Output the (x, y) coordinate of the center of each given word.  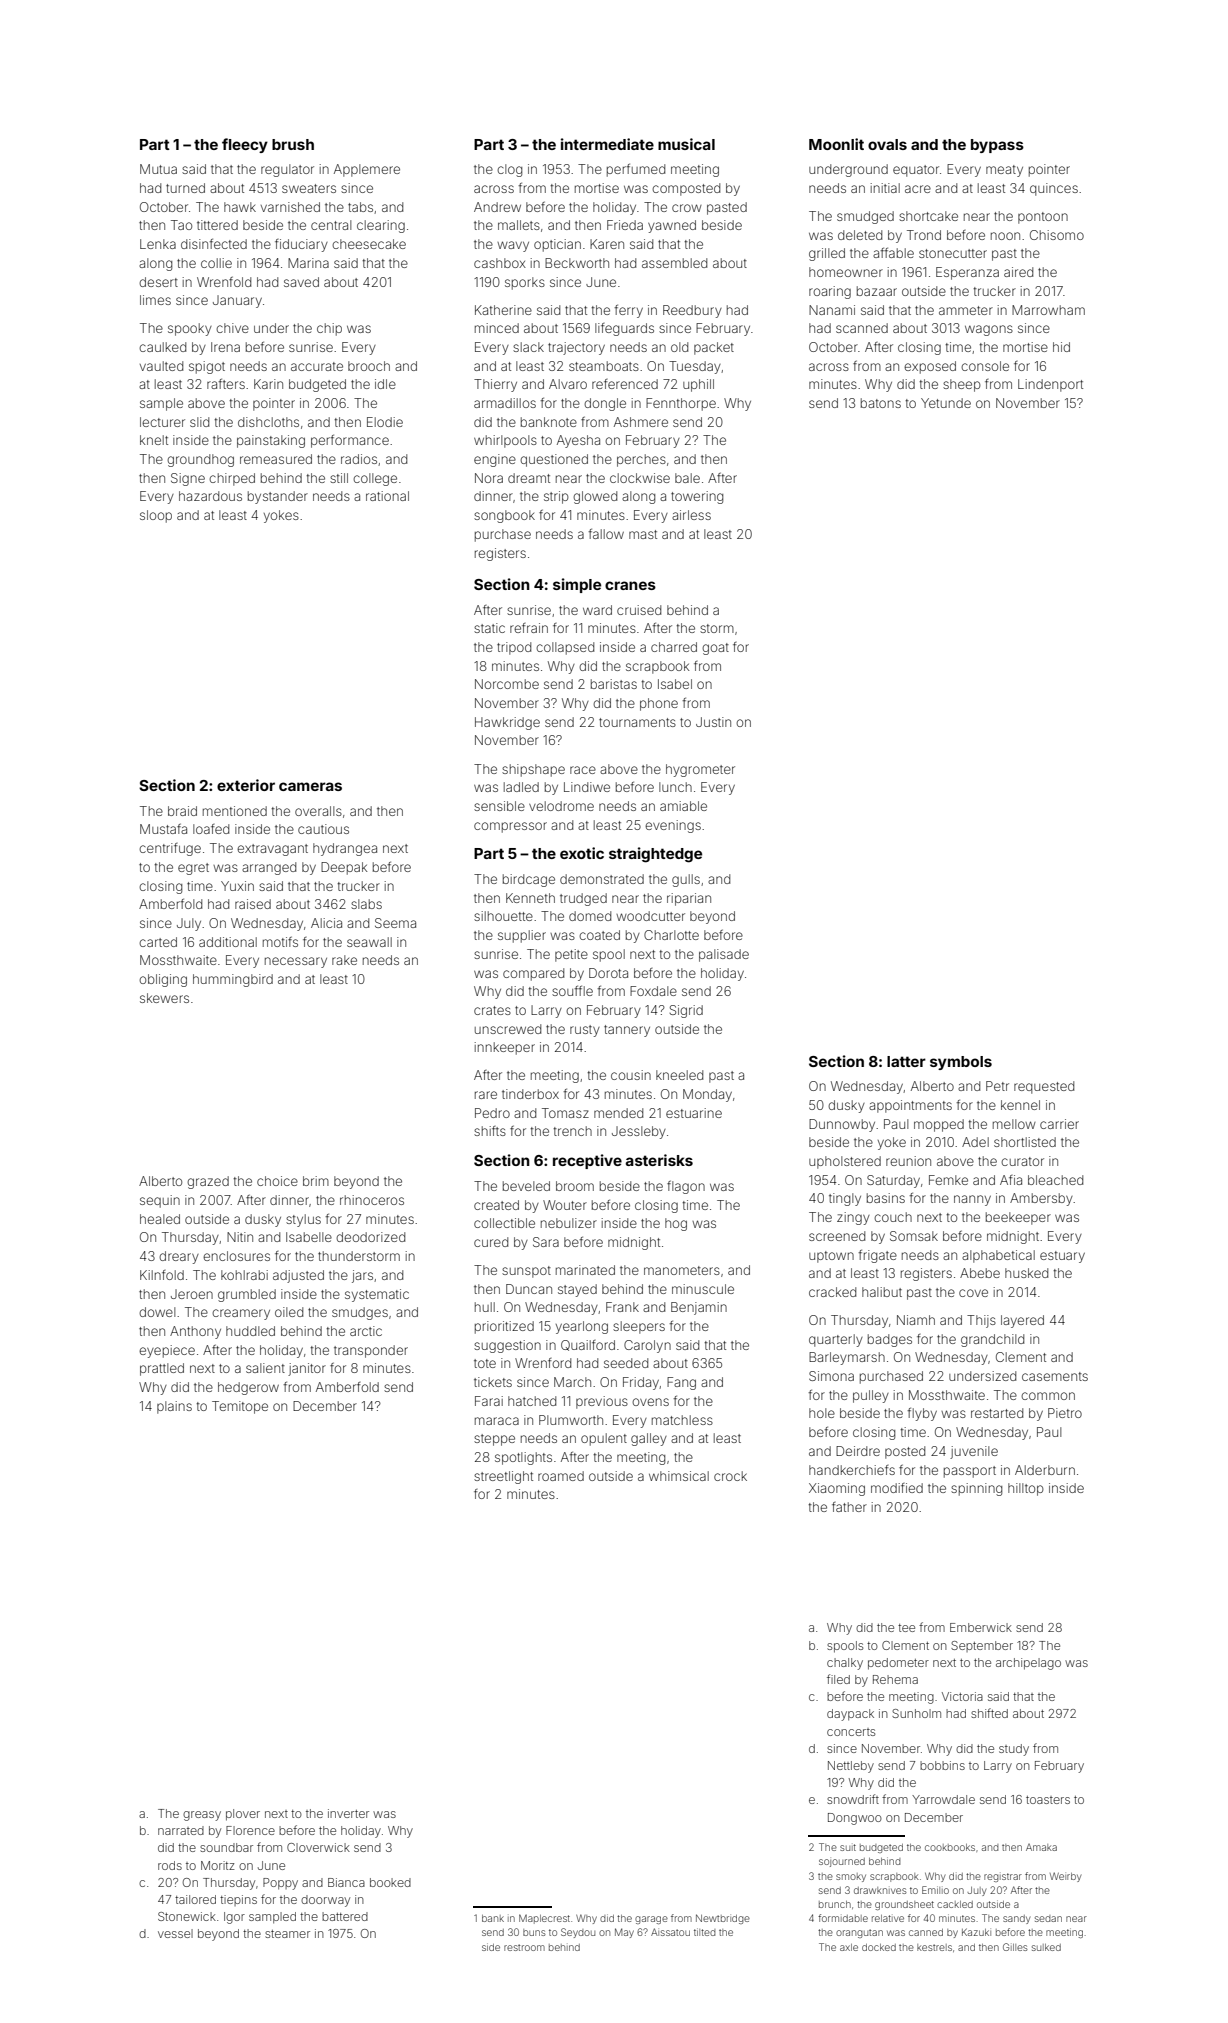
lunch (675, 787)
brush (293, 144)
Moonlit (836, 144)
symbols (961, 1063)
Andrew (497, 207)
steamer (287, 1934)
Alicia (326, 923)
